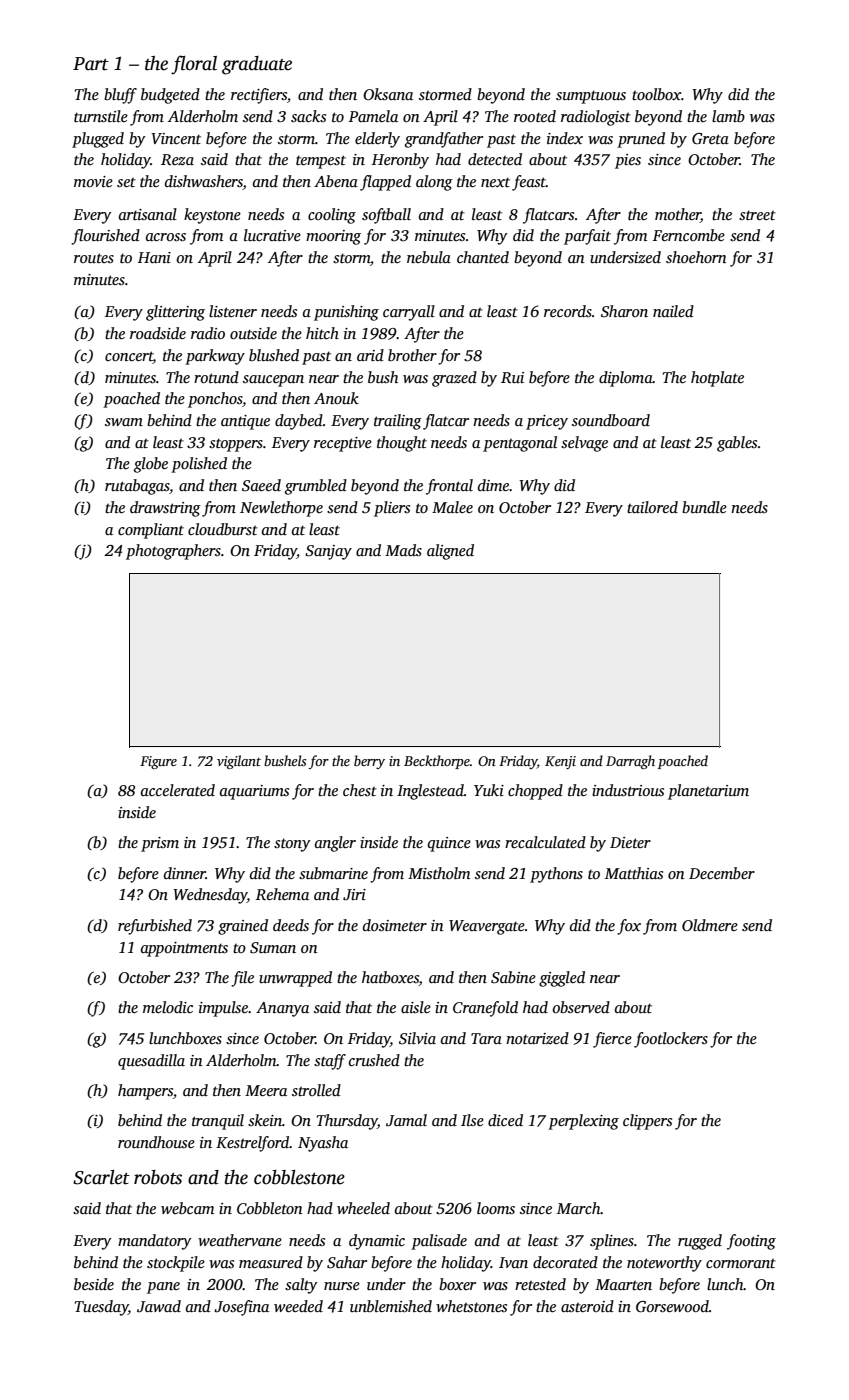  I want to click on aligned, so click(450, 552).
